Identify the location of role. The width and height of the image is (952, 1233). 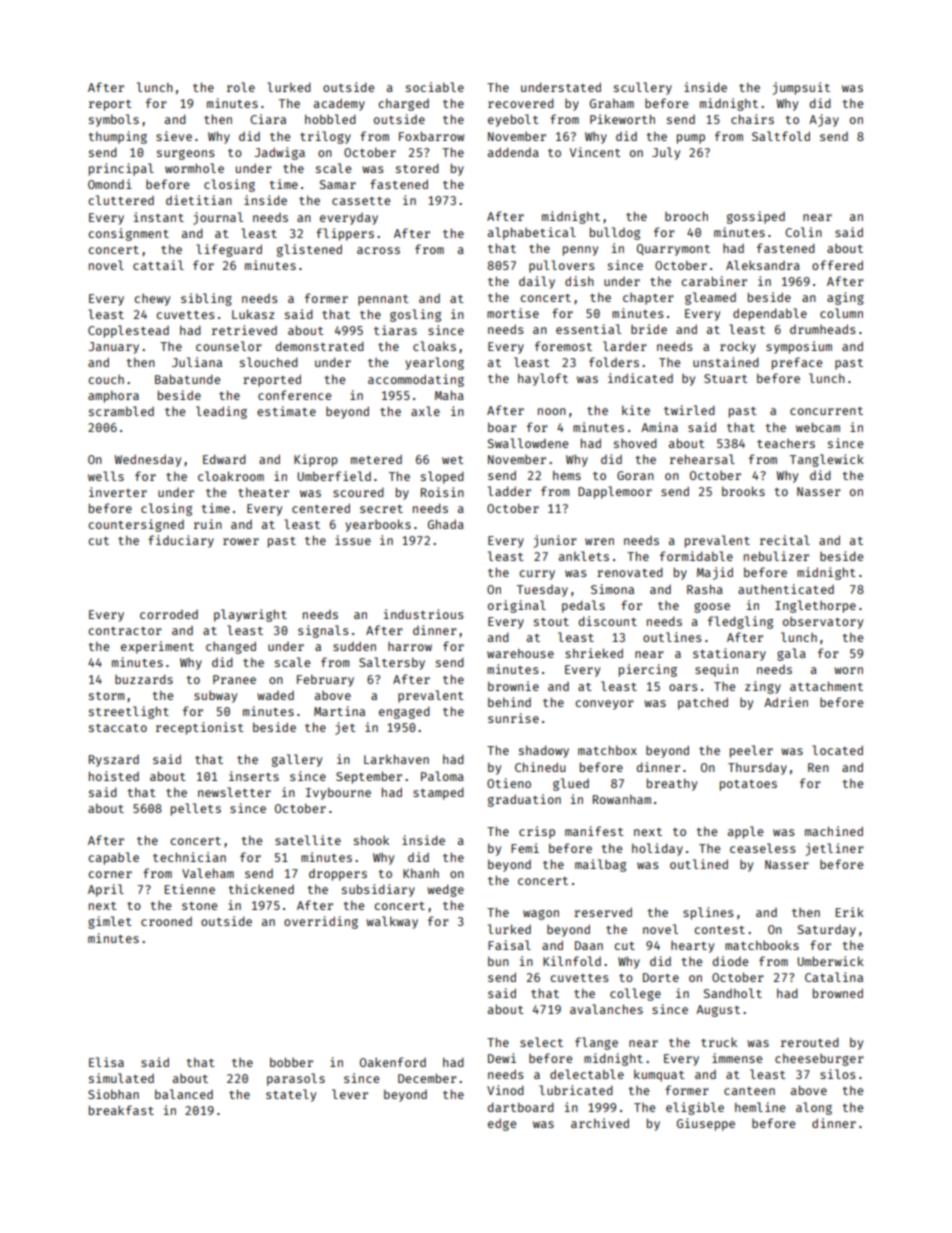
(241, 87).
